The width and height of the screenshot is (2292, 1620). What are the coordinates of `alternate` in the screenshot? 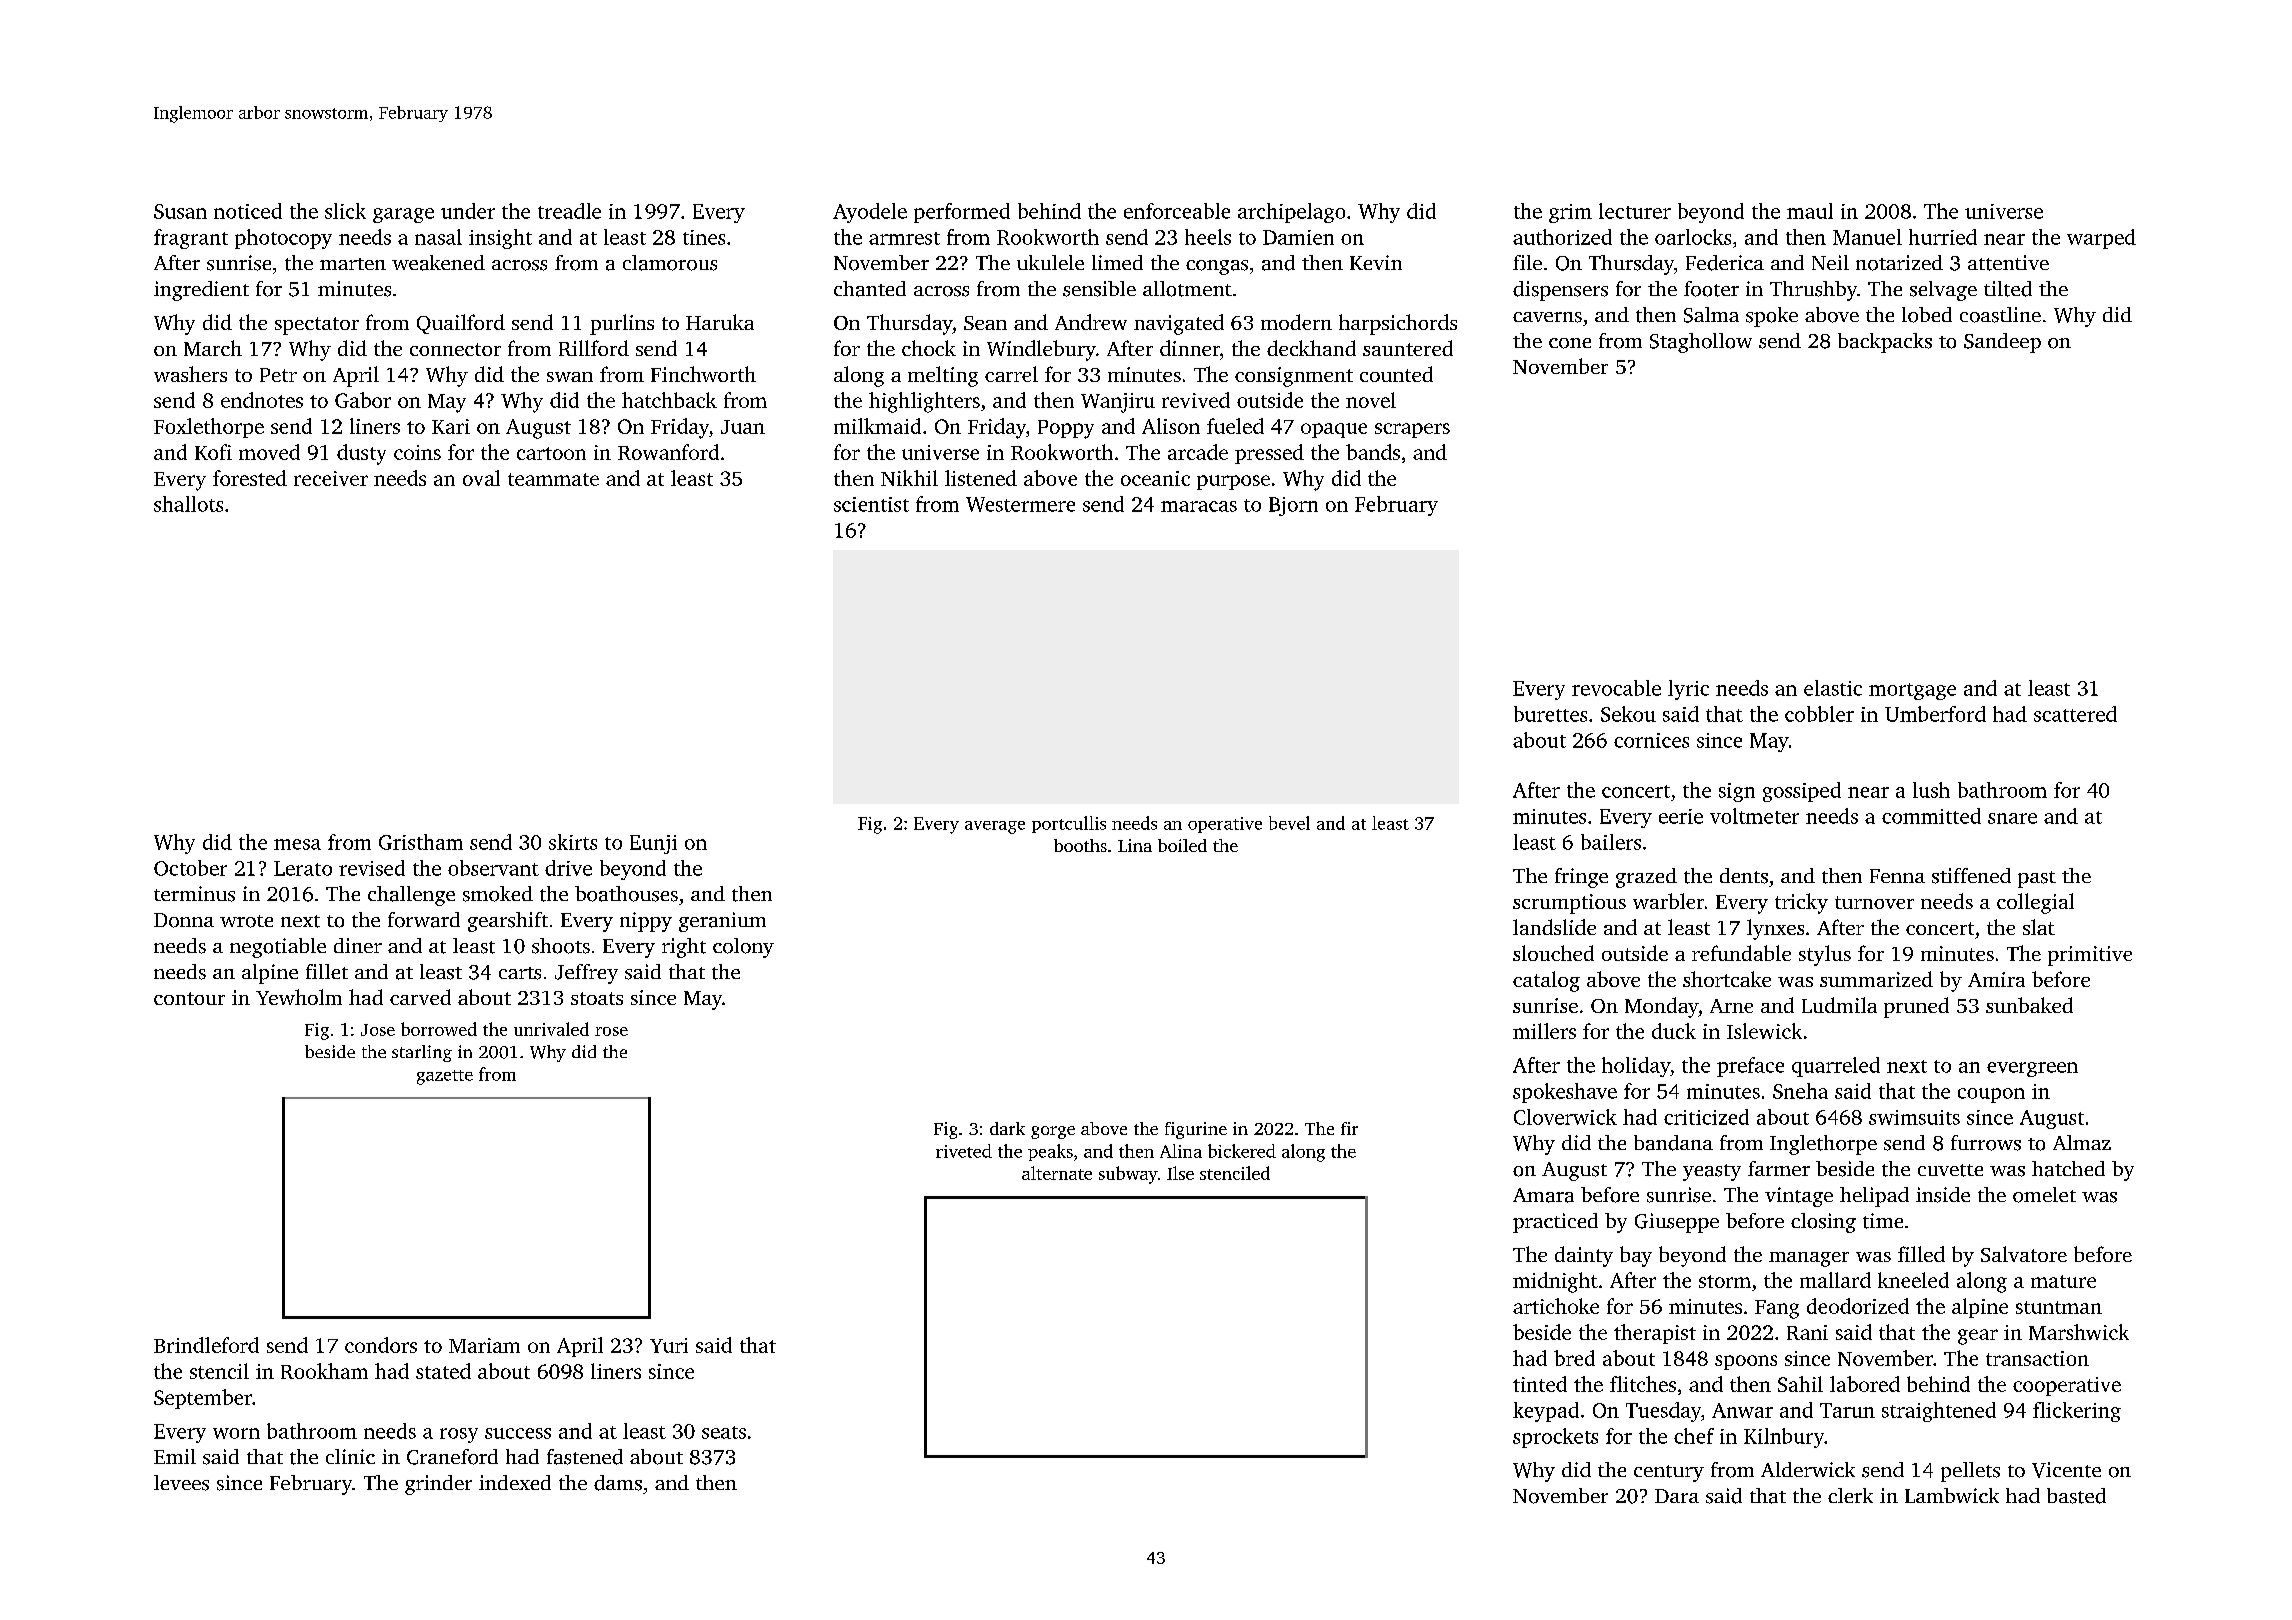 It's located at (1057, 1173).
